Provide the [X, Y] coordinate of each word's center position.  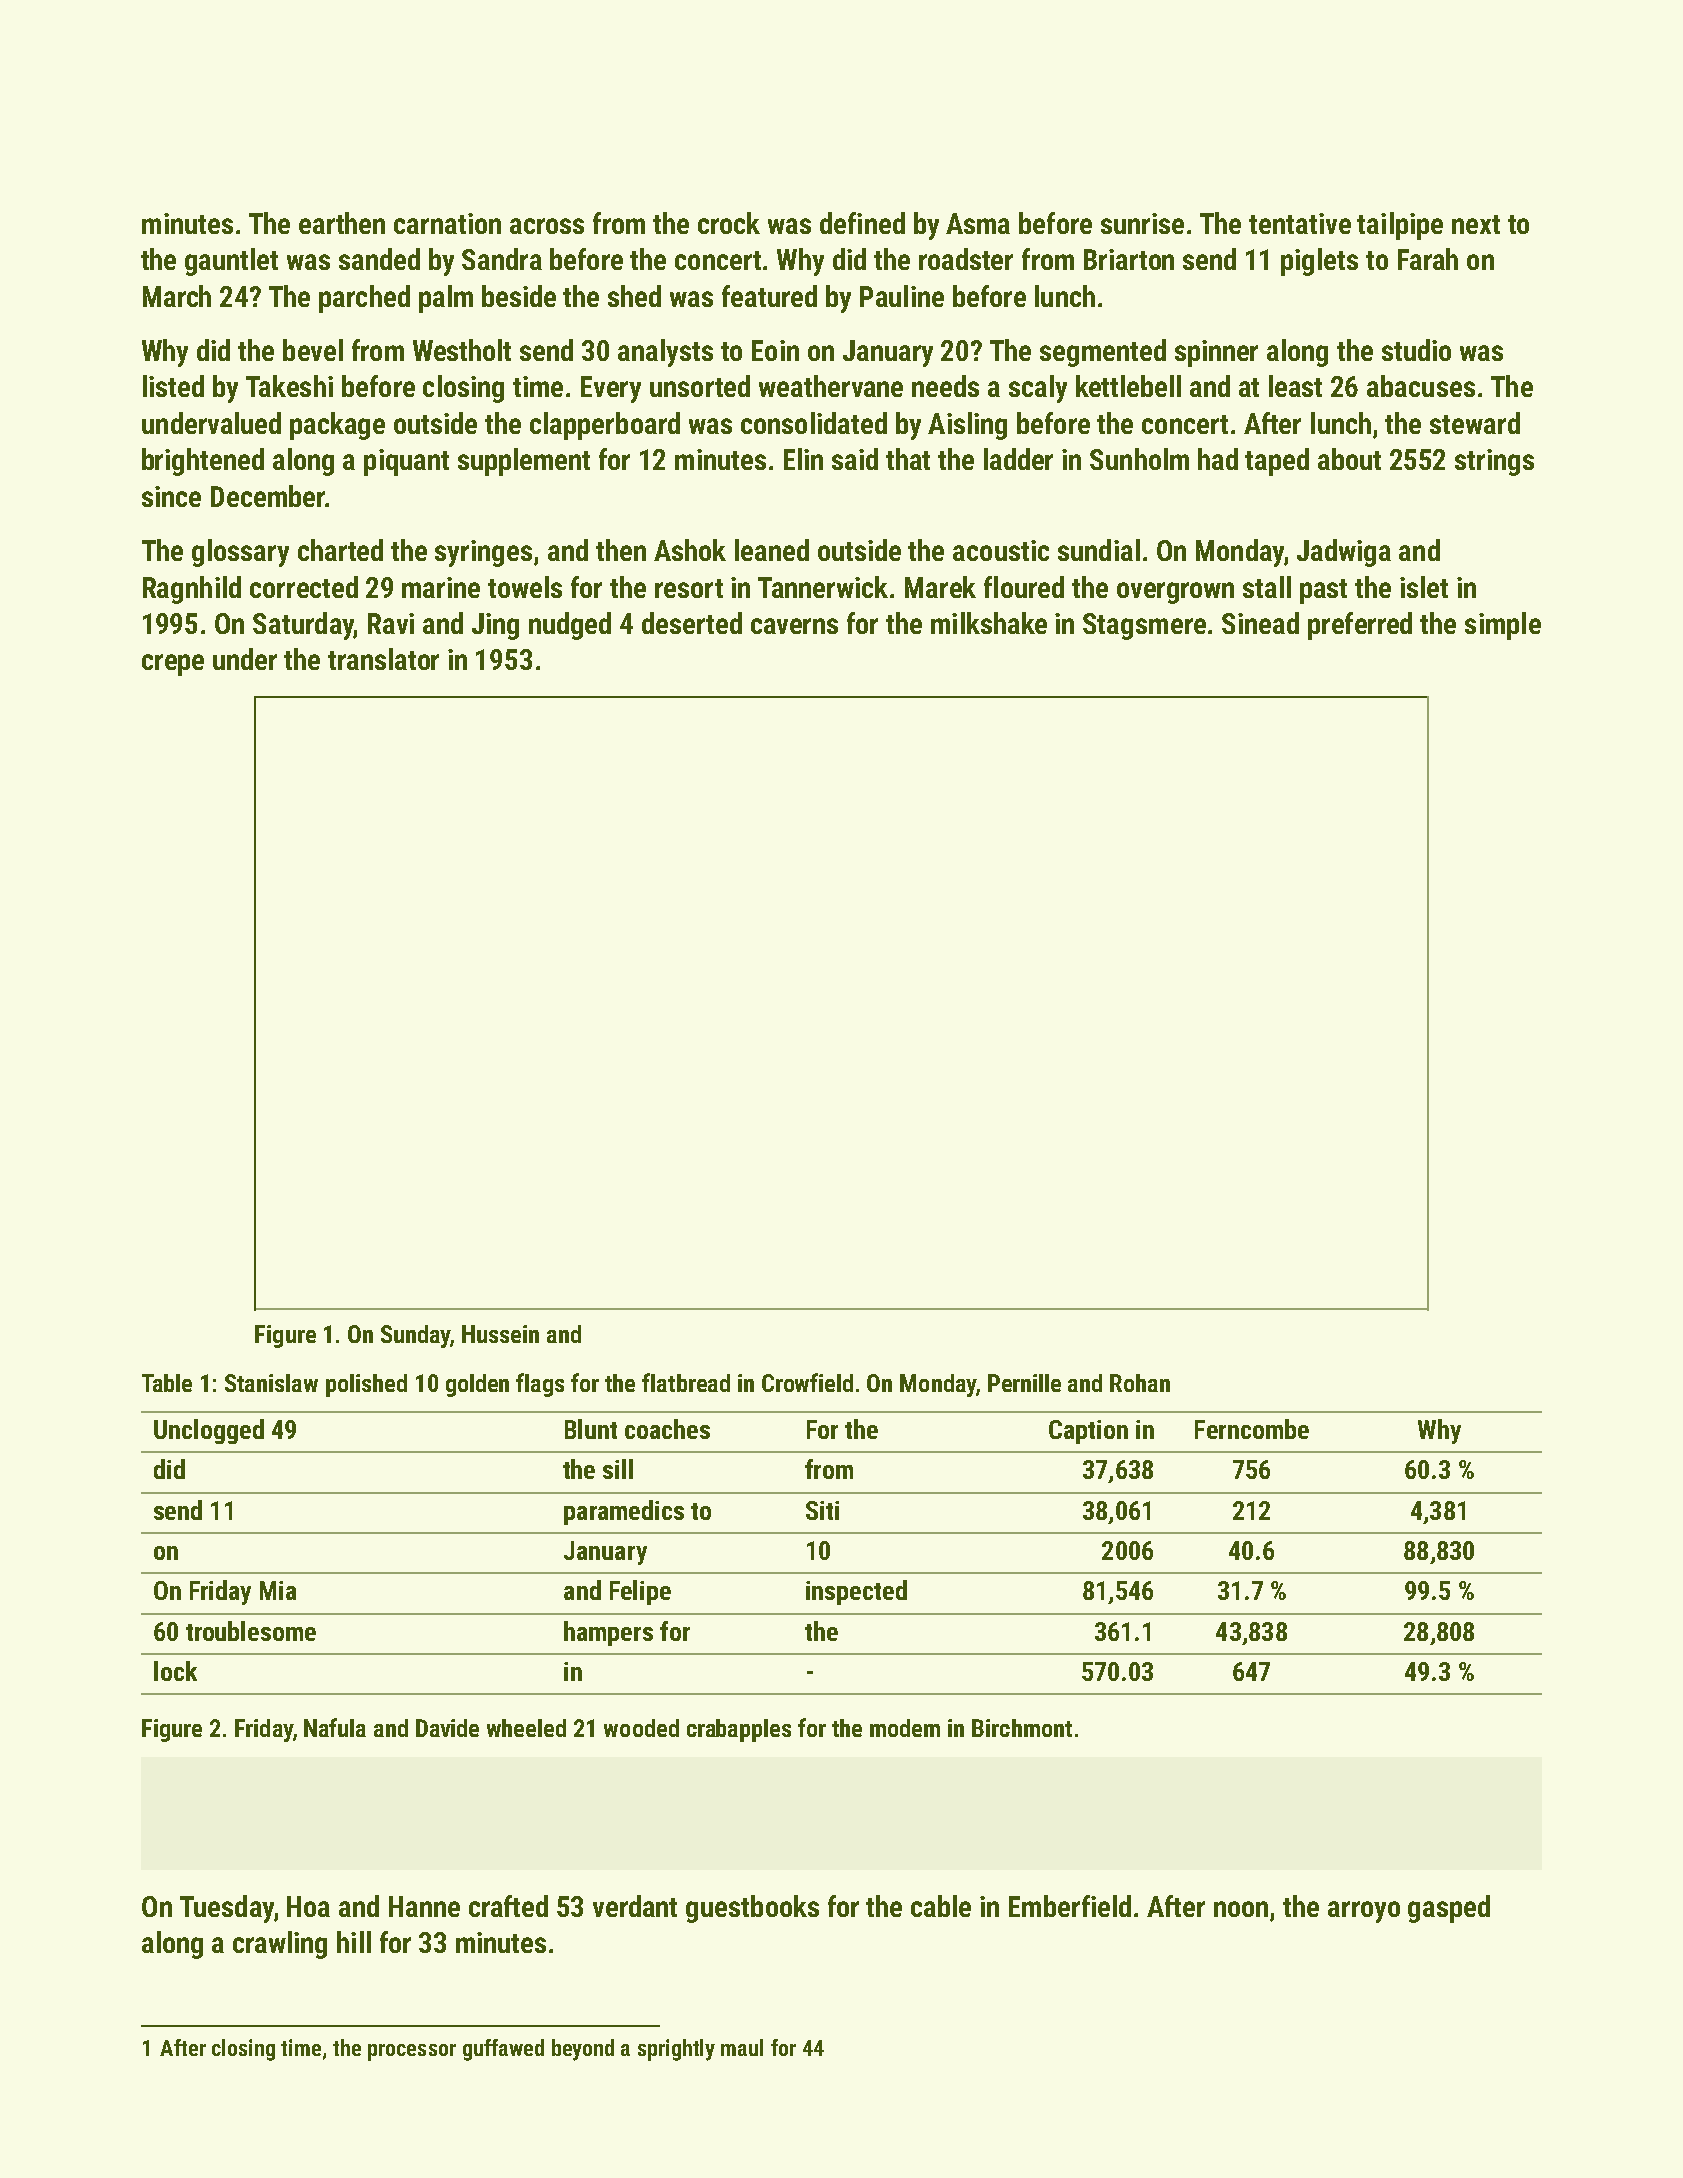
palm [446, 299]
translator [383, 659]
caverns [794, 626]
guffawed [503, 2050]
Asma [978, 223]
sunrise [1142, 223]
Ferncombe [1252, 1429]
